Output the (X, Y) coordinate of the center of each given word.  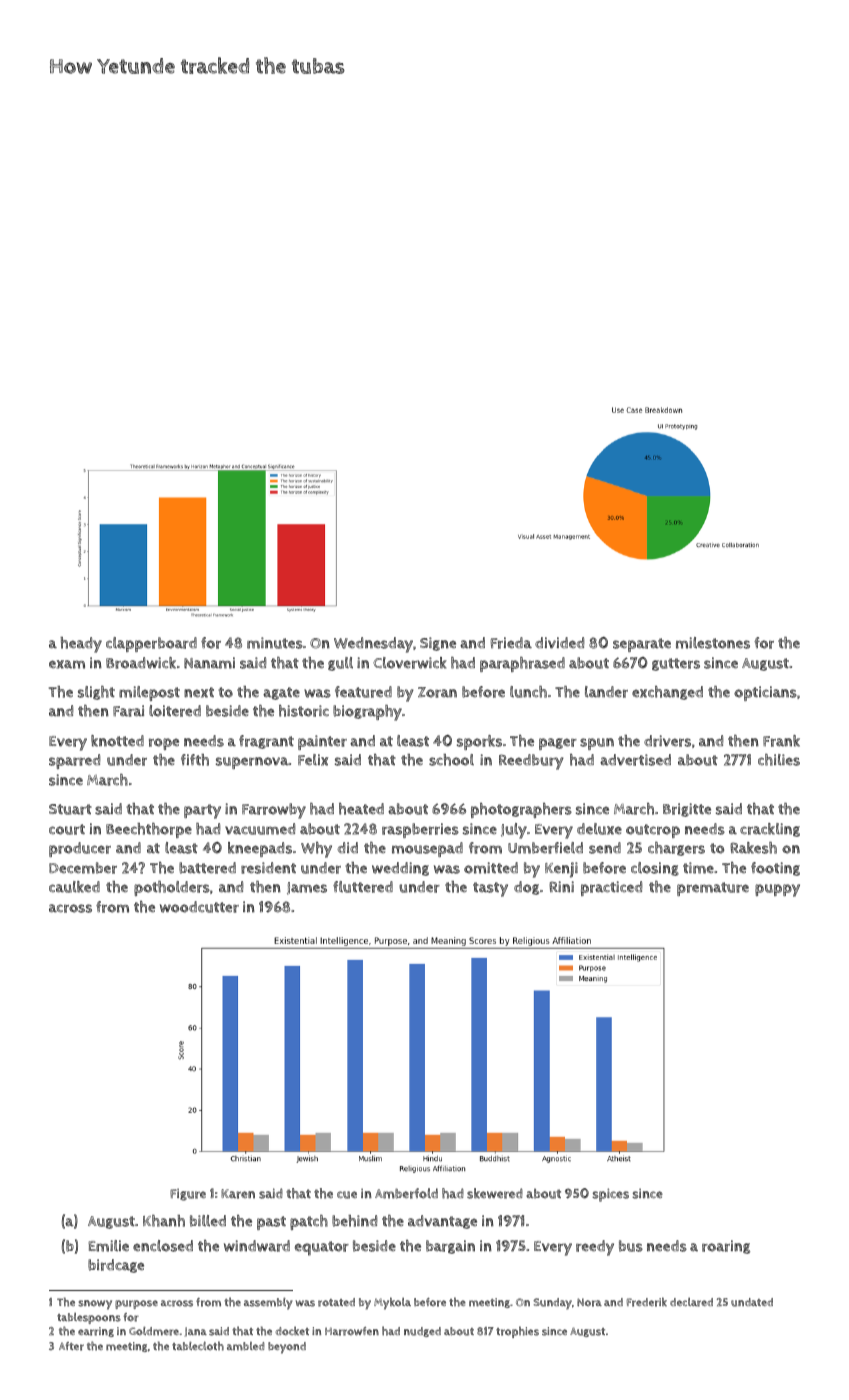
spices (610, 1195)
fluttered (363, 887)
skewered (495, 1193)
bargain (450, 1247)
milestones (713, 643)
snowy (95, 1305)
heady (81, 645)
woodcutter (199, 907)
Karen (238, 1194)
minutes (275, 643)
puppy (777, 890)
